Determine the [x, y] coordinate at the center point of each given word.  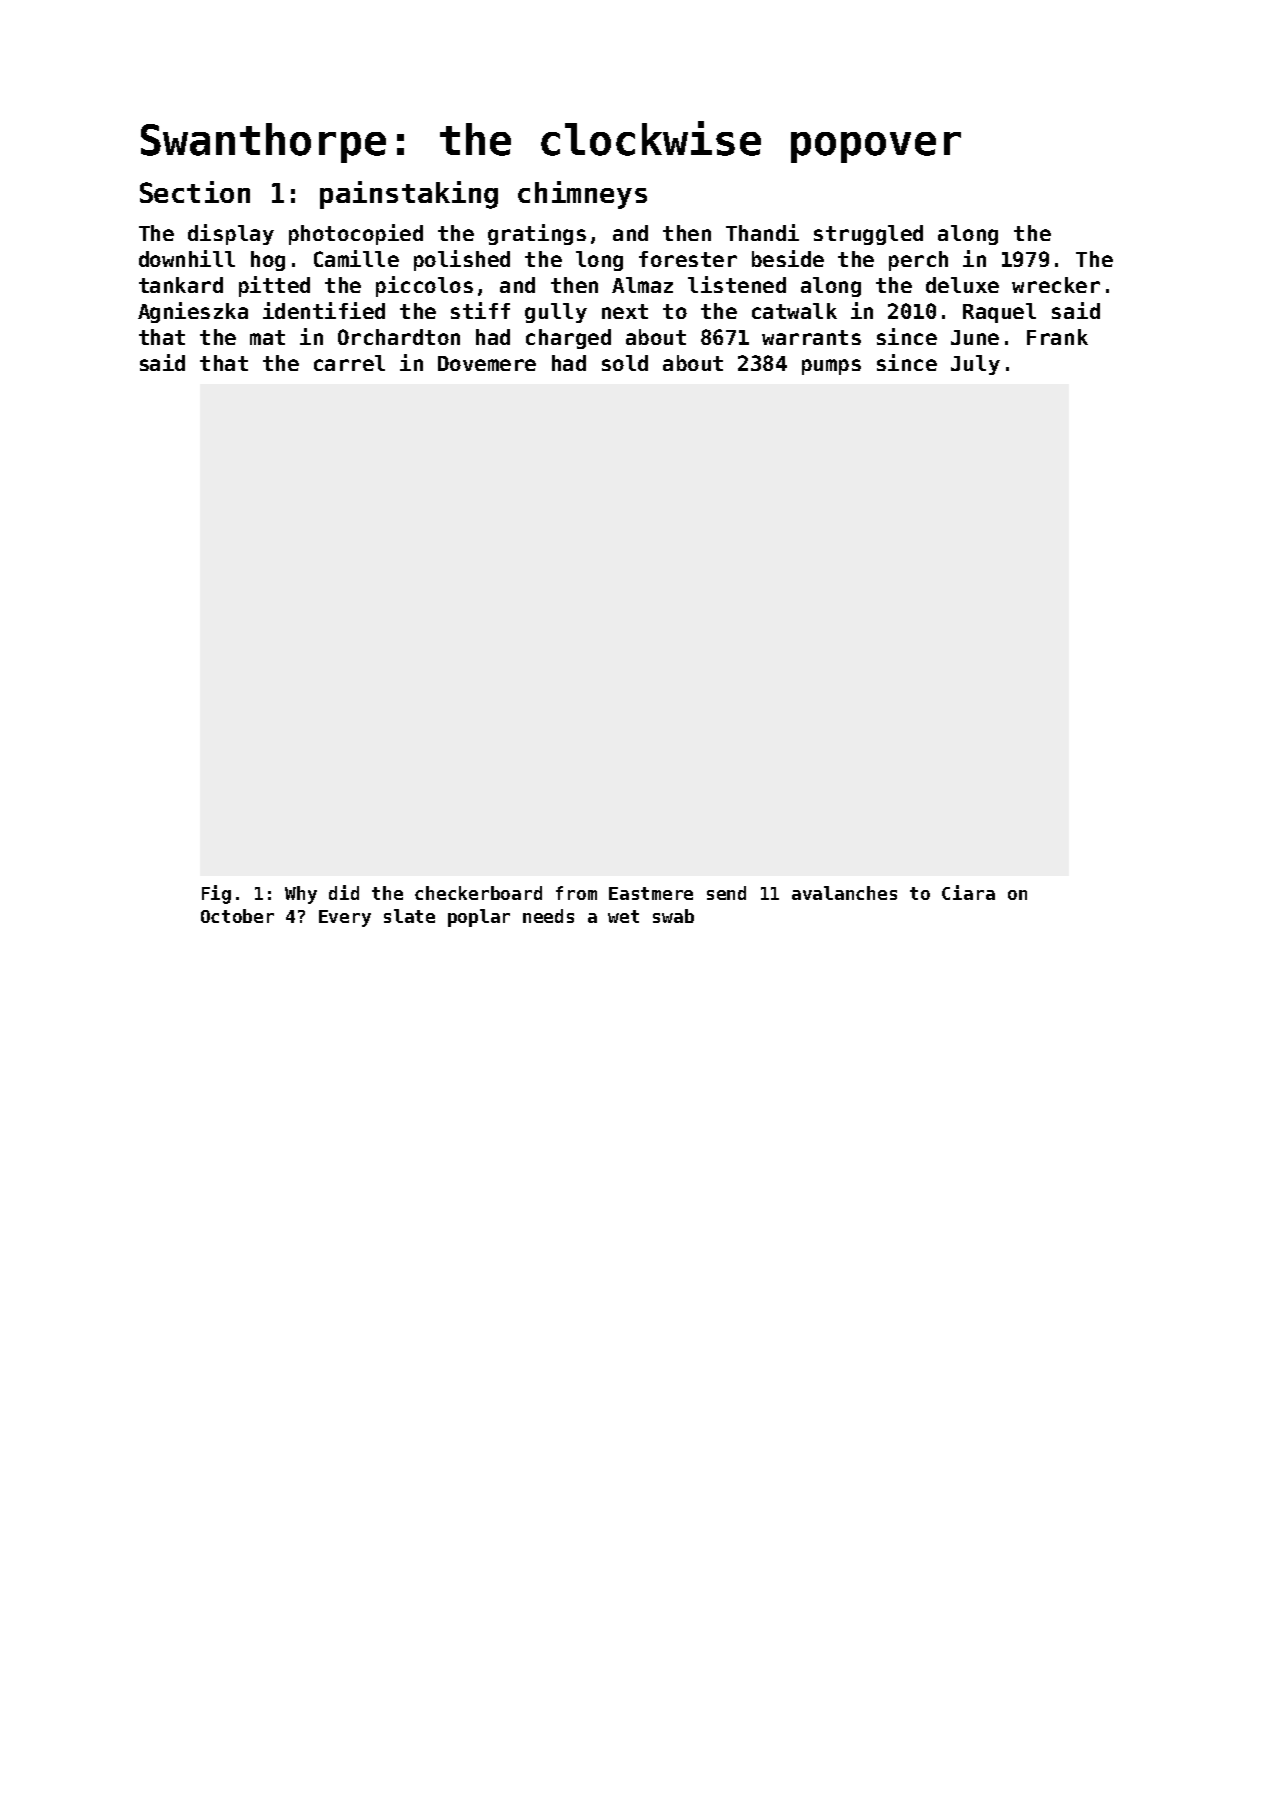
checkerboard [478, 893]
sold [625, 363]
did [344, 892]
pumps [831, 367]
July [975, 365]
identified [324, 310]
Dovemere [487, 363]
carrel [349, 363]
